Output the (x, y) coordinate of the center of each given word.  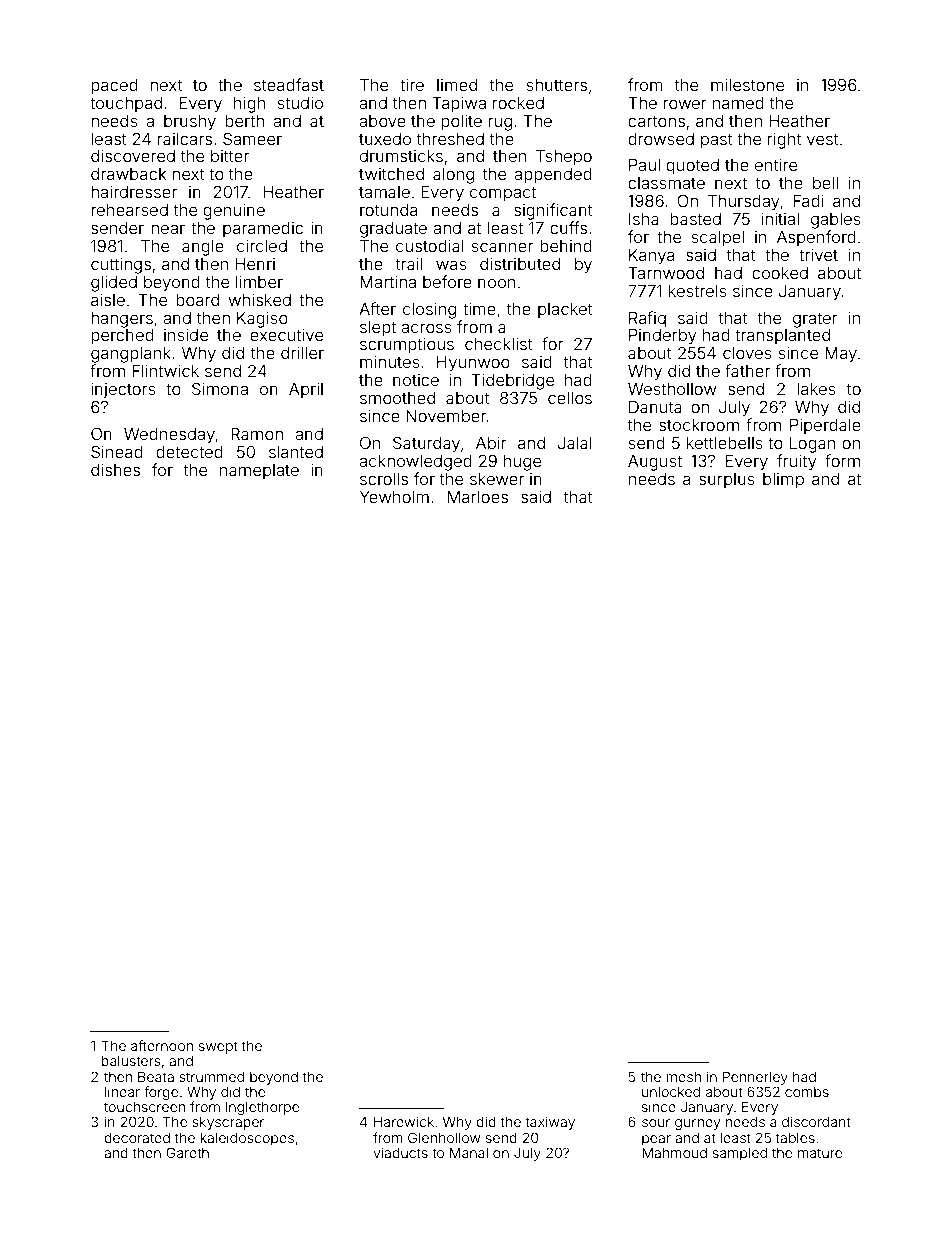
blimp (783, 481)
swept (218, 1047)
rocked (518, 103)
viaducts (400, 1152)
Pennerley (755, 1078)
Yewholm (394, 497)
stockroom (699, 425)
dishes (115, 469)
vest (823, 139)
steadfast (289, 84)
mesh (684, 1076)
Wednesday (169, 436)
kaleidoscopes (247, 1139)
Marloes (478, 497)
